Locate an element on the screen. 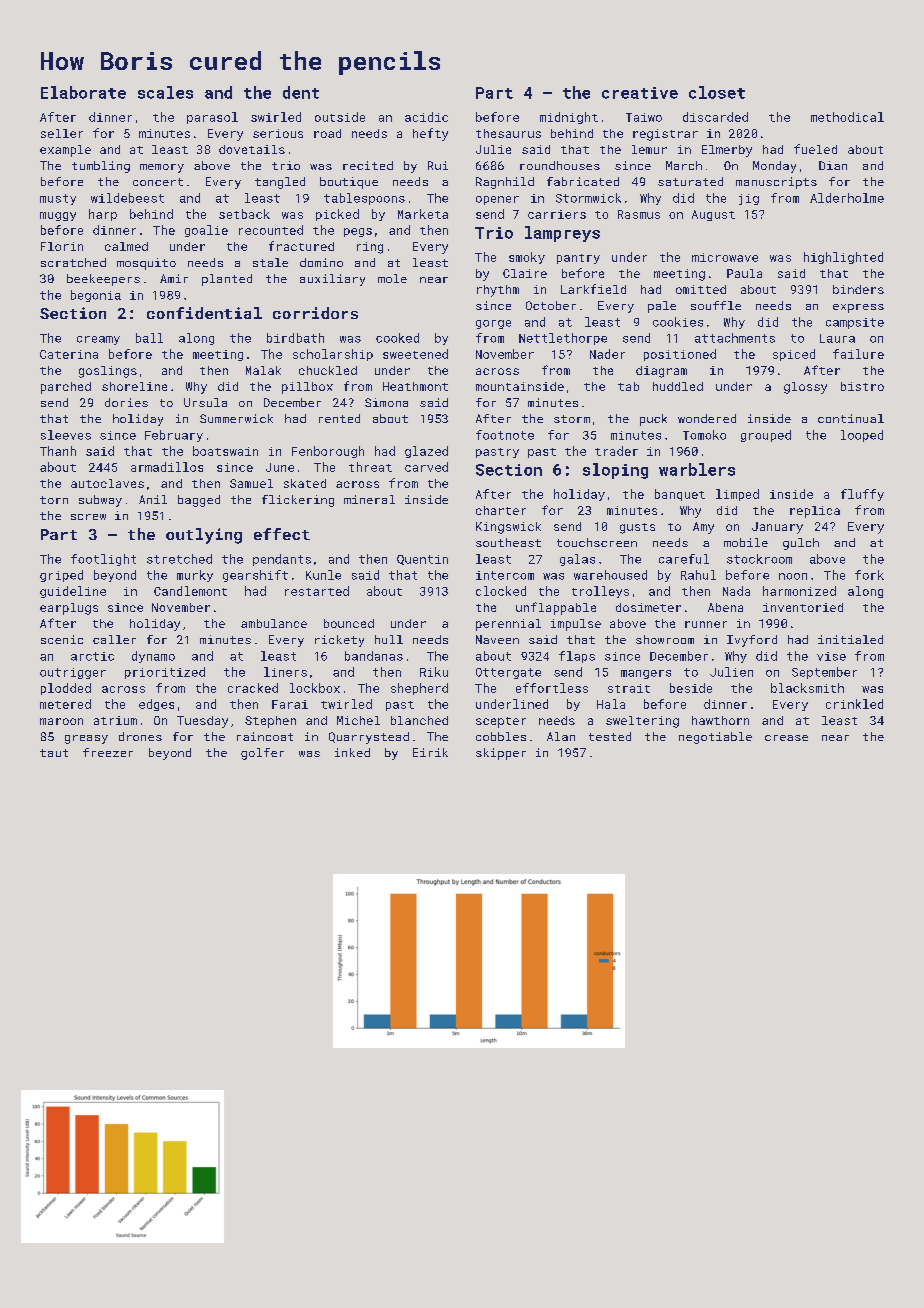  threat is located at coordinates (370, 467).
